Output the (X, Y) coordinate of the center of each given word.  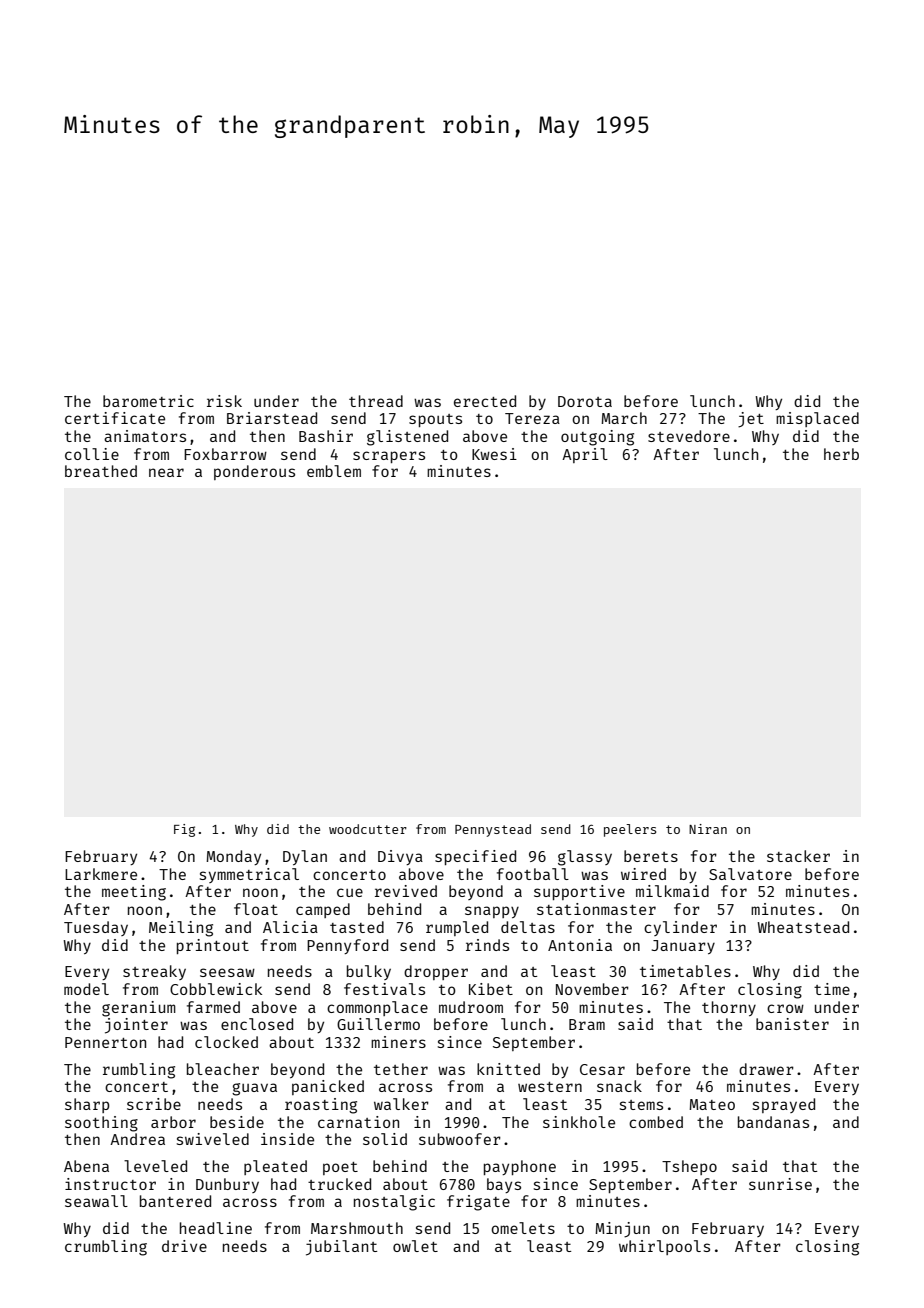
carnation (358, 1122)
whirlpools (664, 1247)
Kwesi (494, 454)
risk (224, 401)
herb (841, 454)
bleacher (223, 1069)
